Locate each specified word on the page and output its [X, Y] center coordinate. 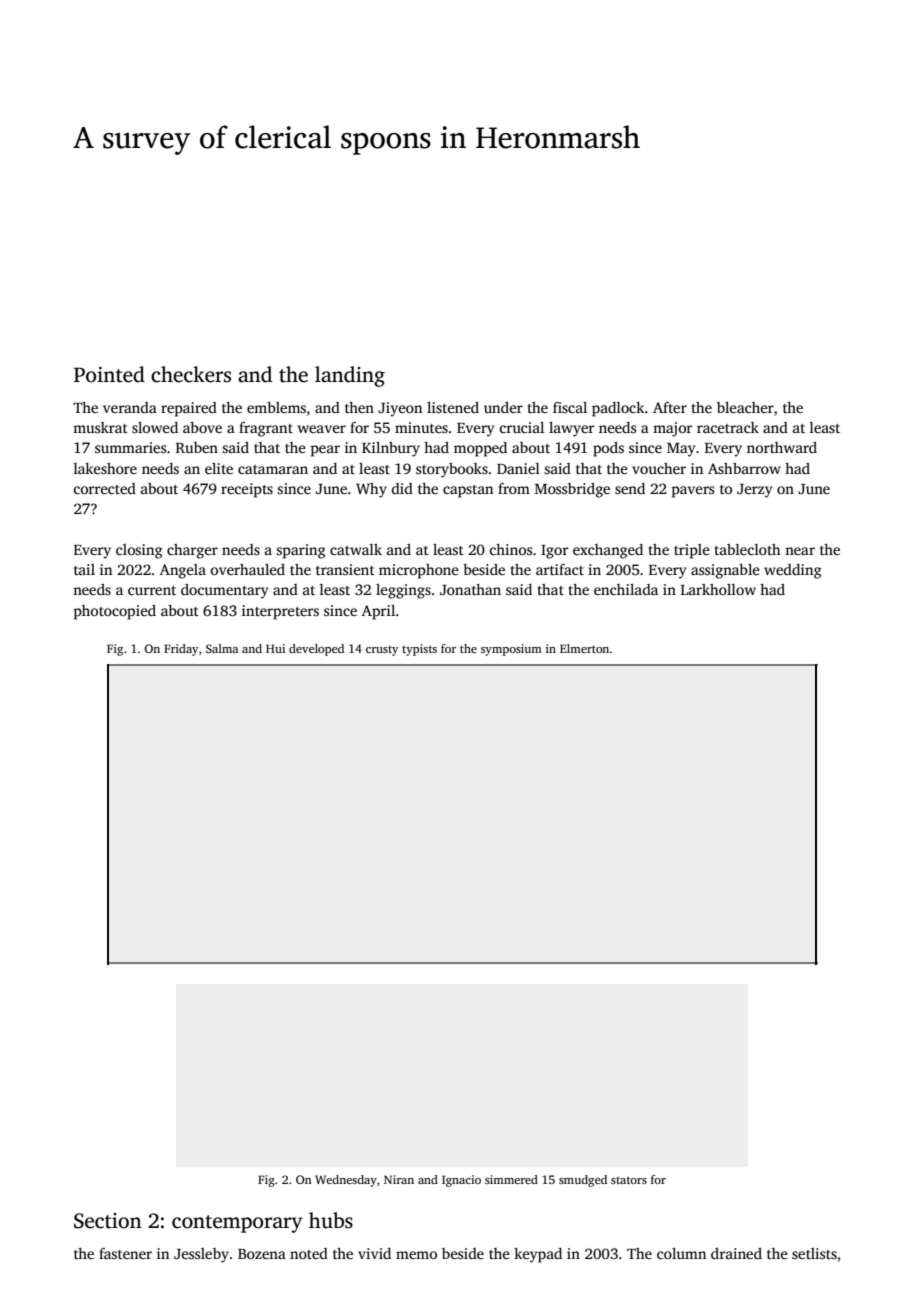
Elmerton [584, 648]
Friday [181, 650]
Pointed [109, 374]
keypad [538, 1255]
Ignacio [461, 1181]
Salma [222, 648]
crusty [382, 651]
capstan [468, 491]
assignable [725, 571]
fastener [125, 1253]
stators [629, 1180]
